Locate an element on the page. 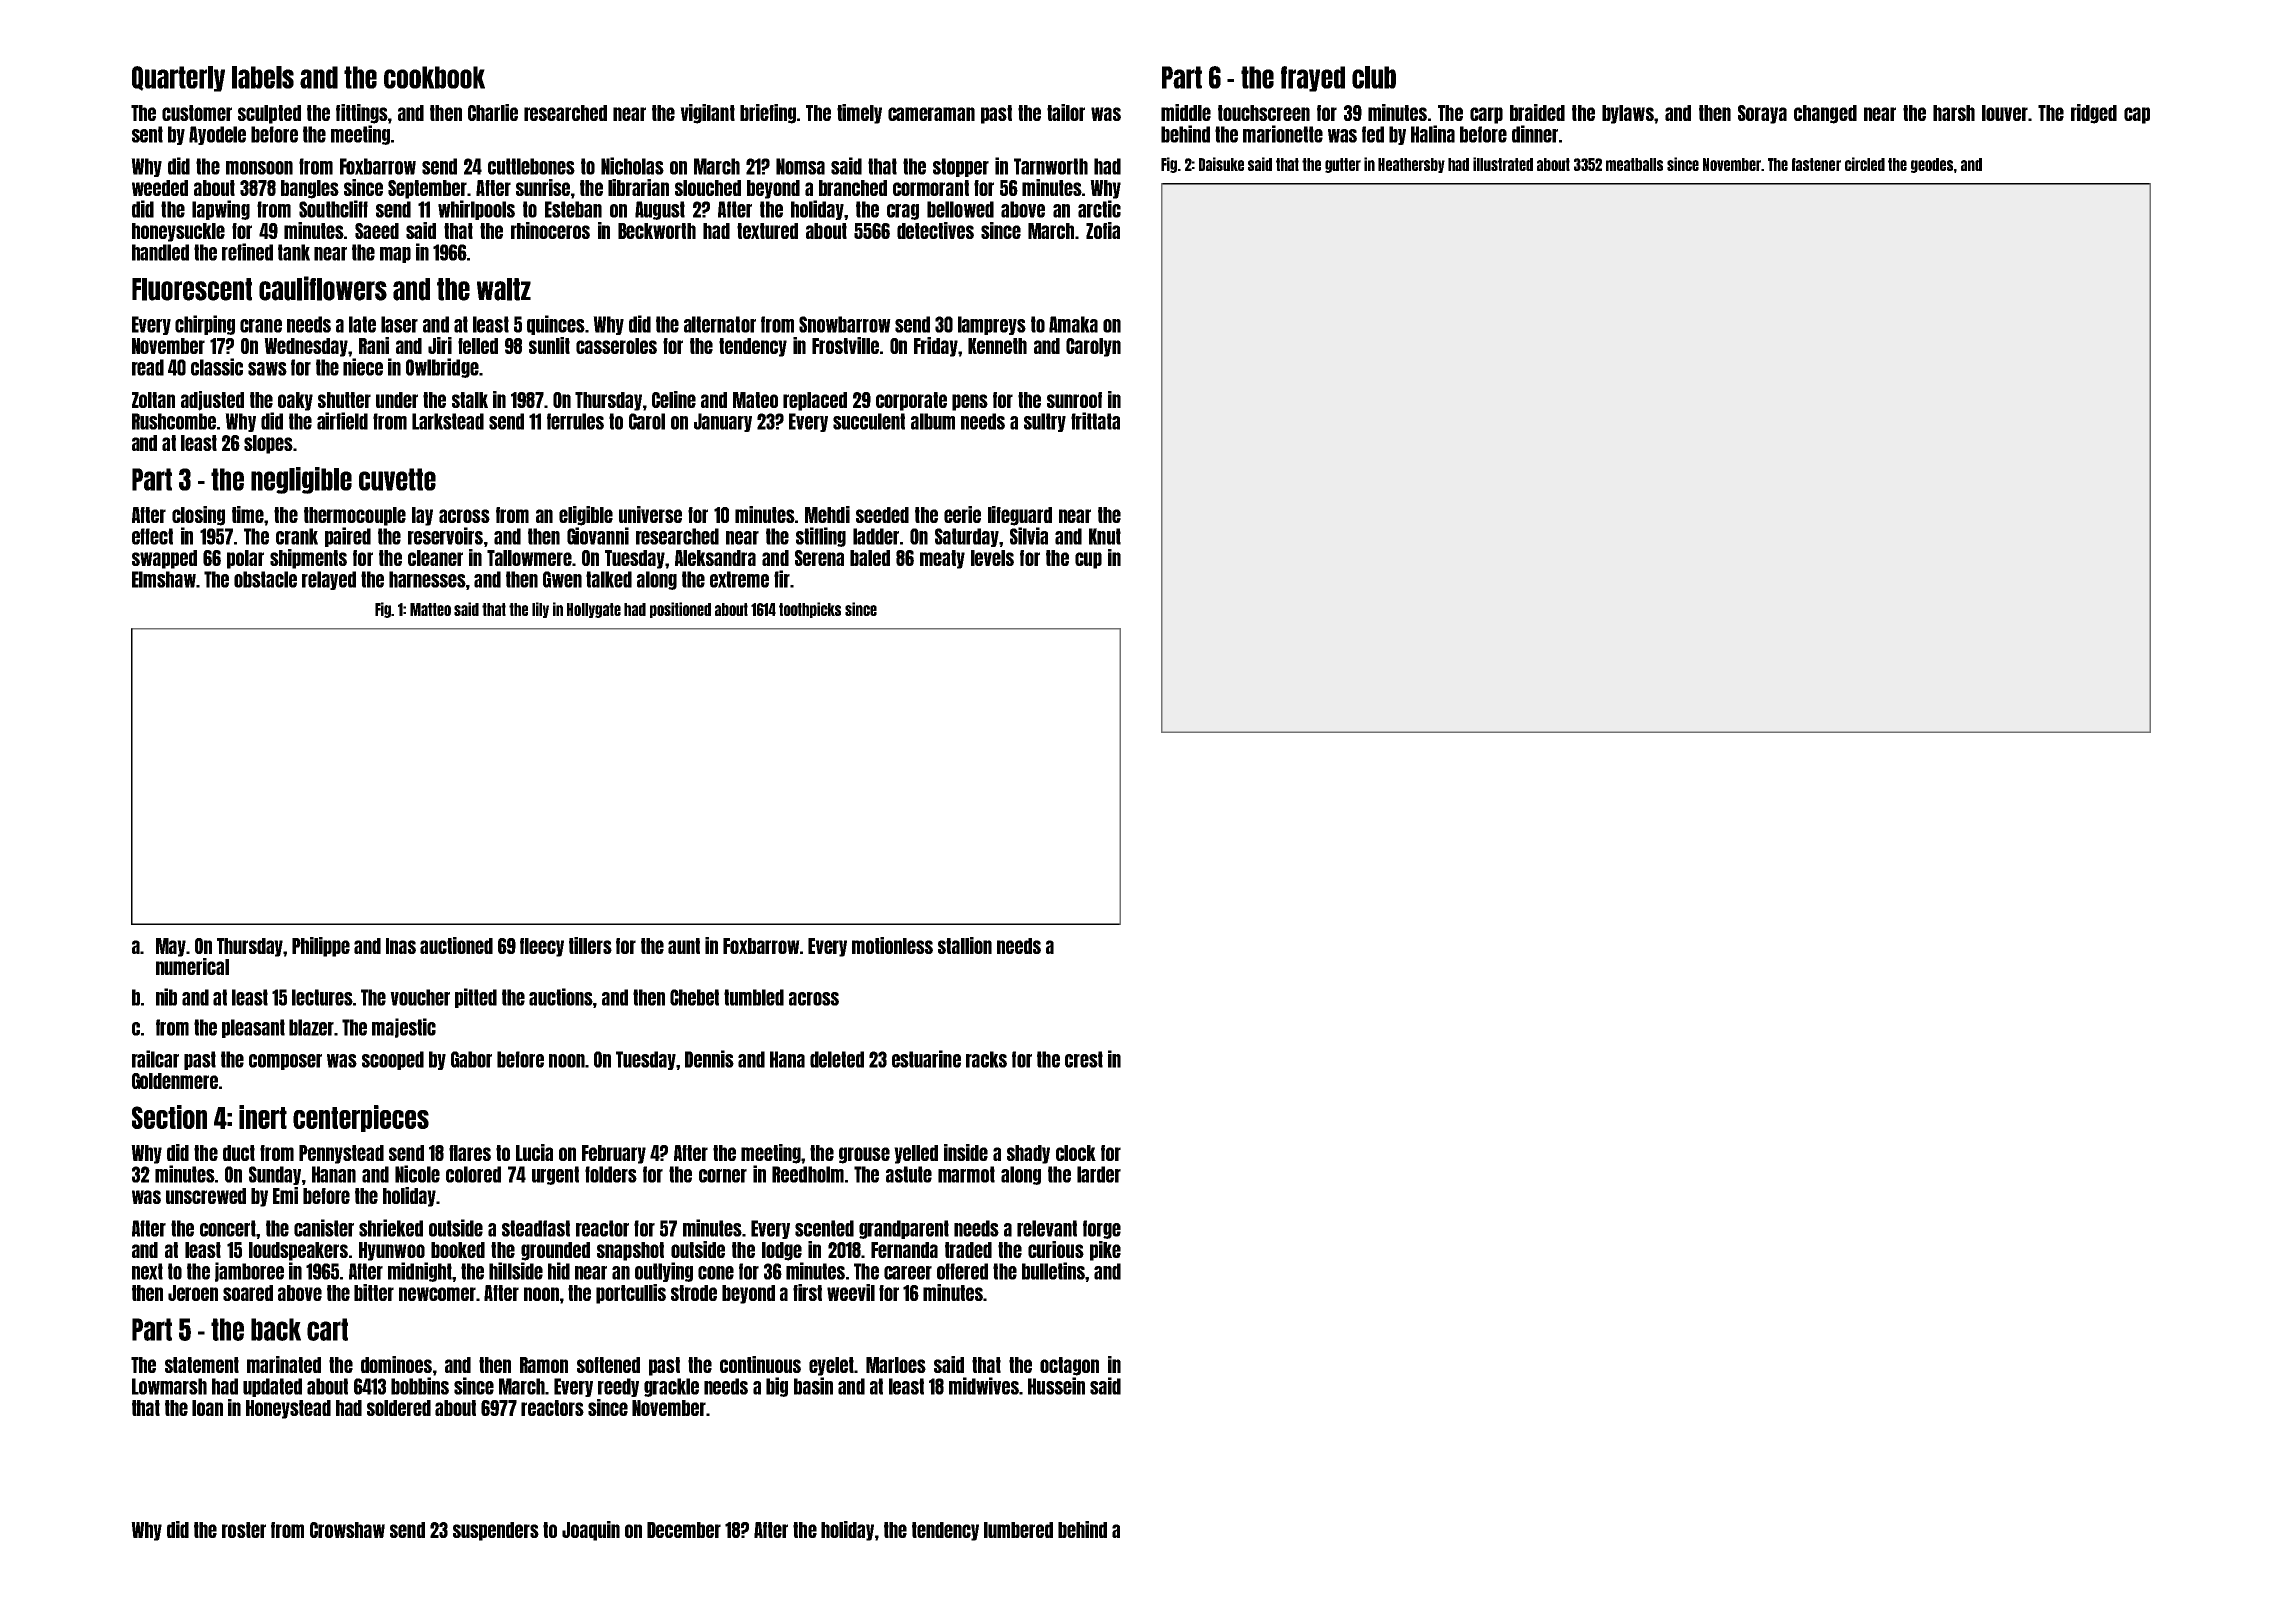 This page has height=1614, width=2282. crest is located at coordinates (1084, 1059).
